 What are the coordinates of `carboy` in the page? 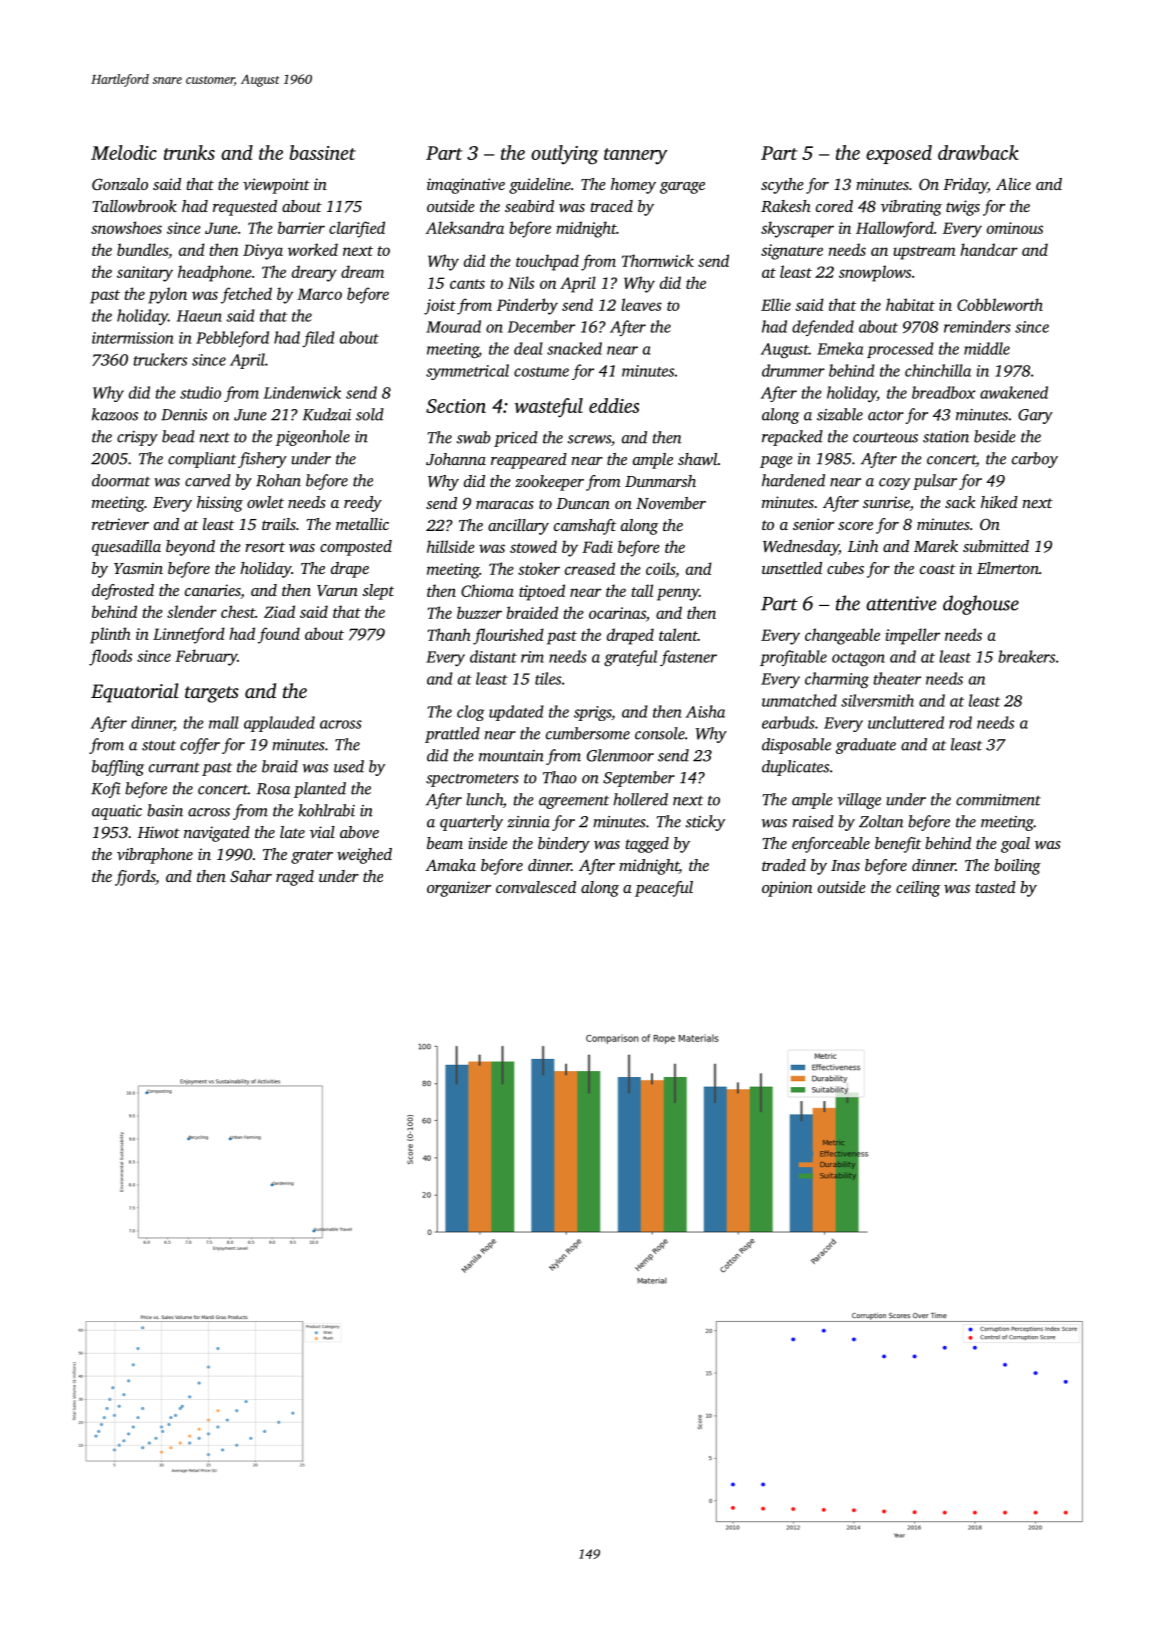 It's located at (1035, 460).
